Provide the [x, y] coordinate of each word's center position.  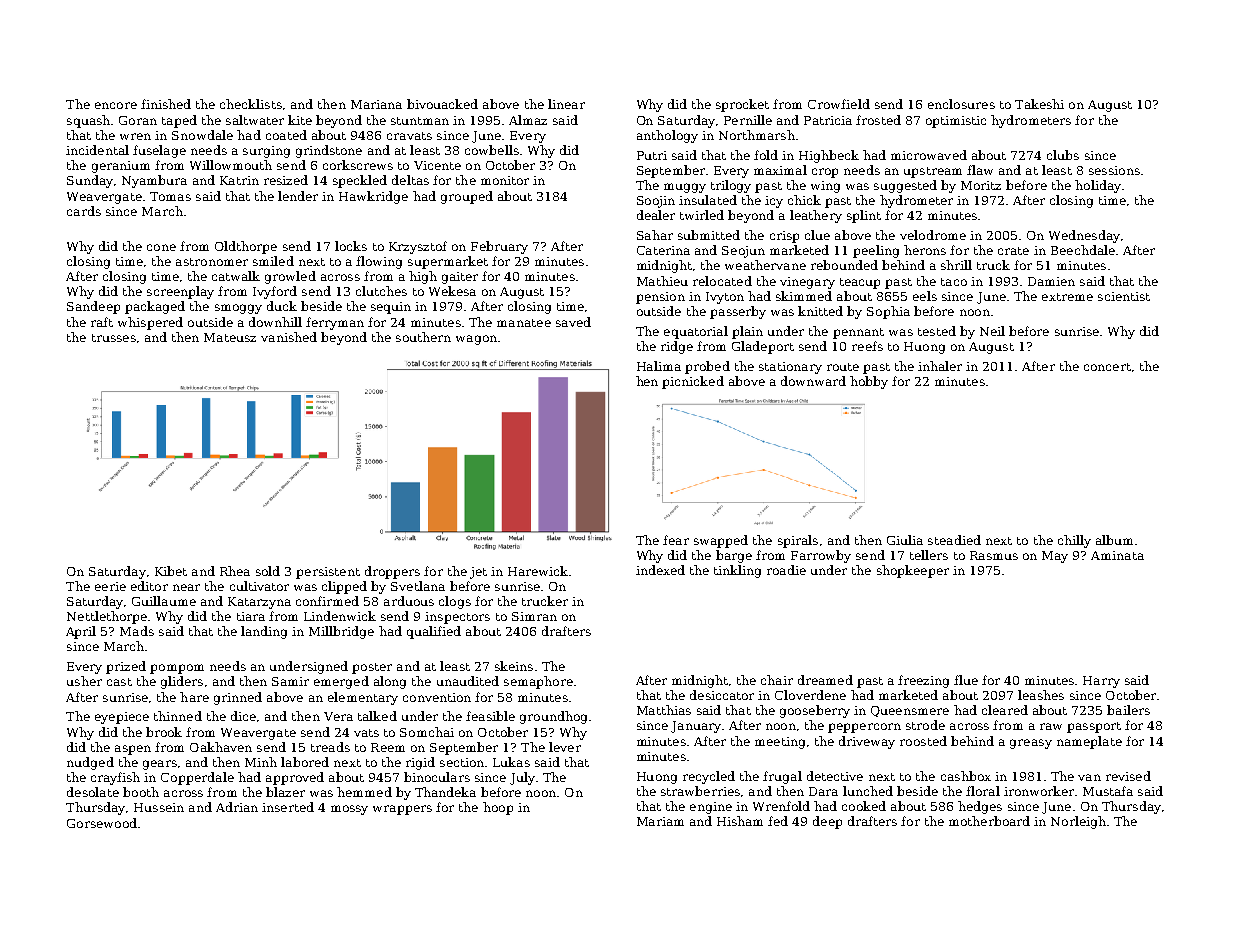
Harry [1101, 682]
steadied [954, 540]
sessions [1114, 170]
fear [676, 540]
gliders [182, 682]
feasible [490, 716]
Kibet [171, 571]
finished [166, 104]
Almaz [528, 120]
